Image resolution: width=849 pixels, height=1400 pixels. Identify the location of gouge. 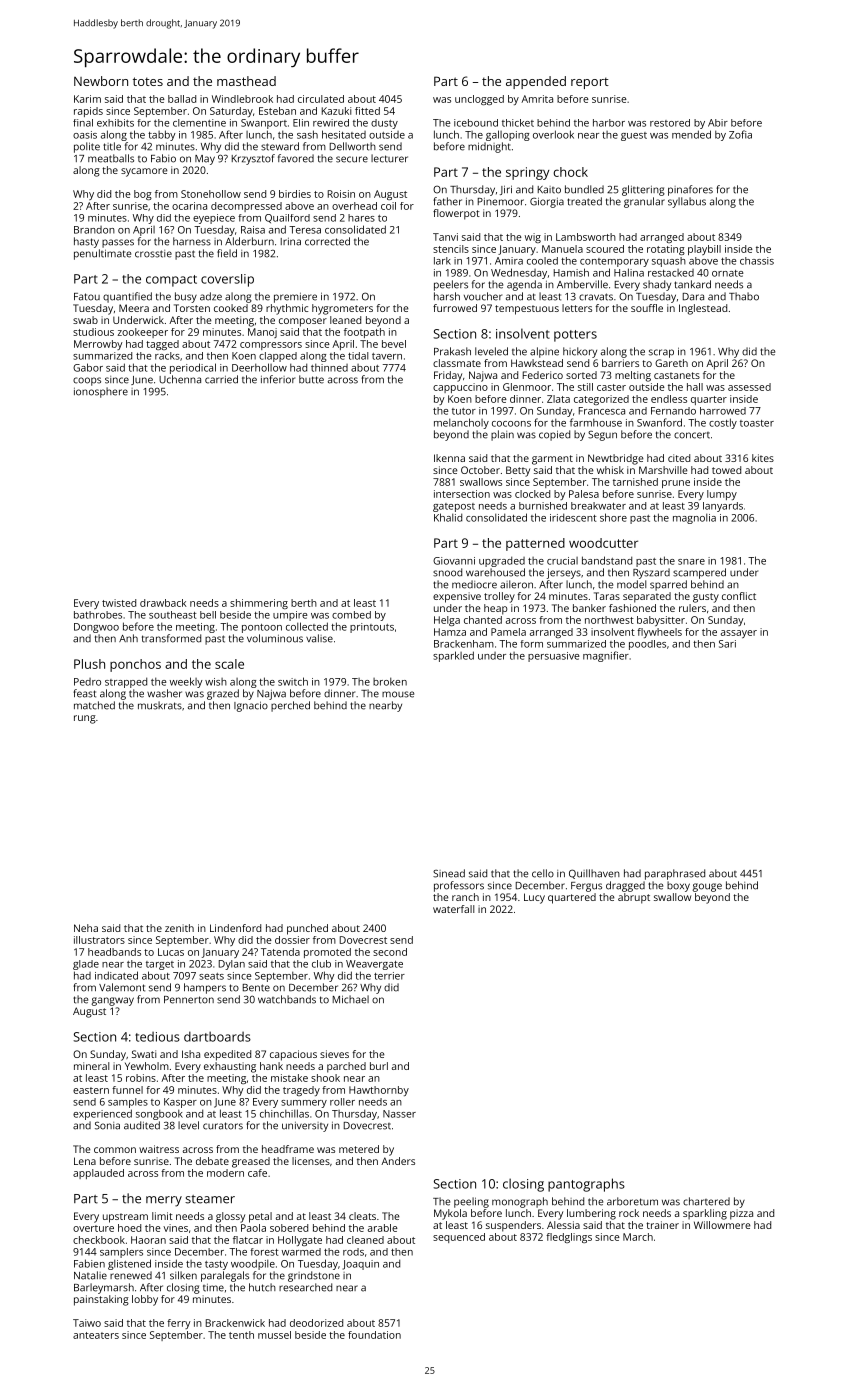
(707, 887).
